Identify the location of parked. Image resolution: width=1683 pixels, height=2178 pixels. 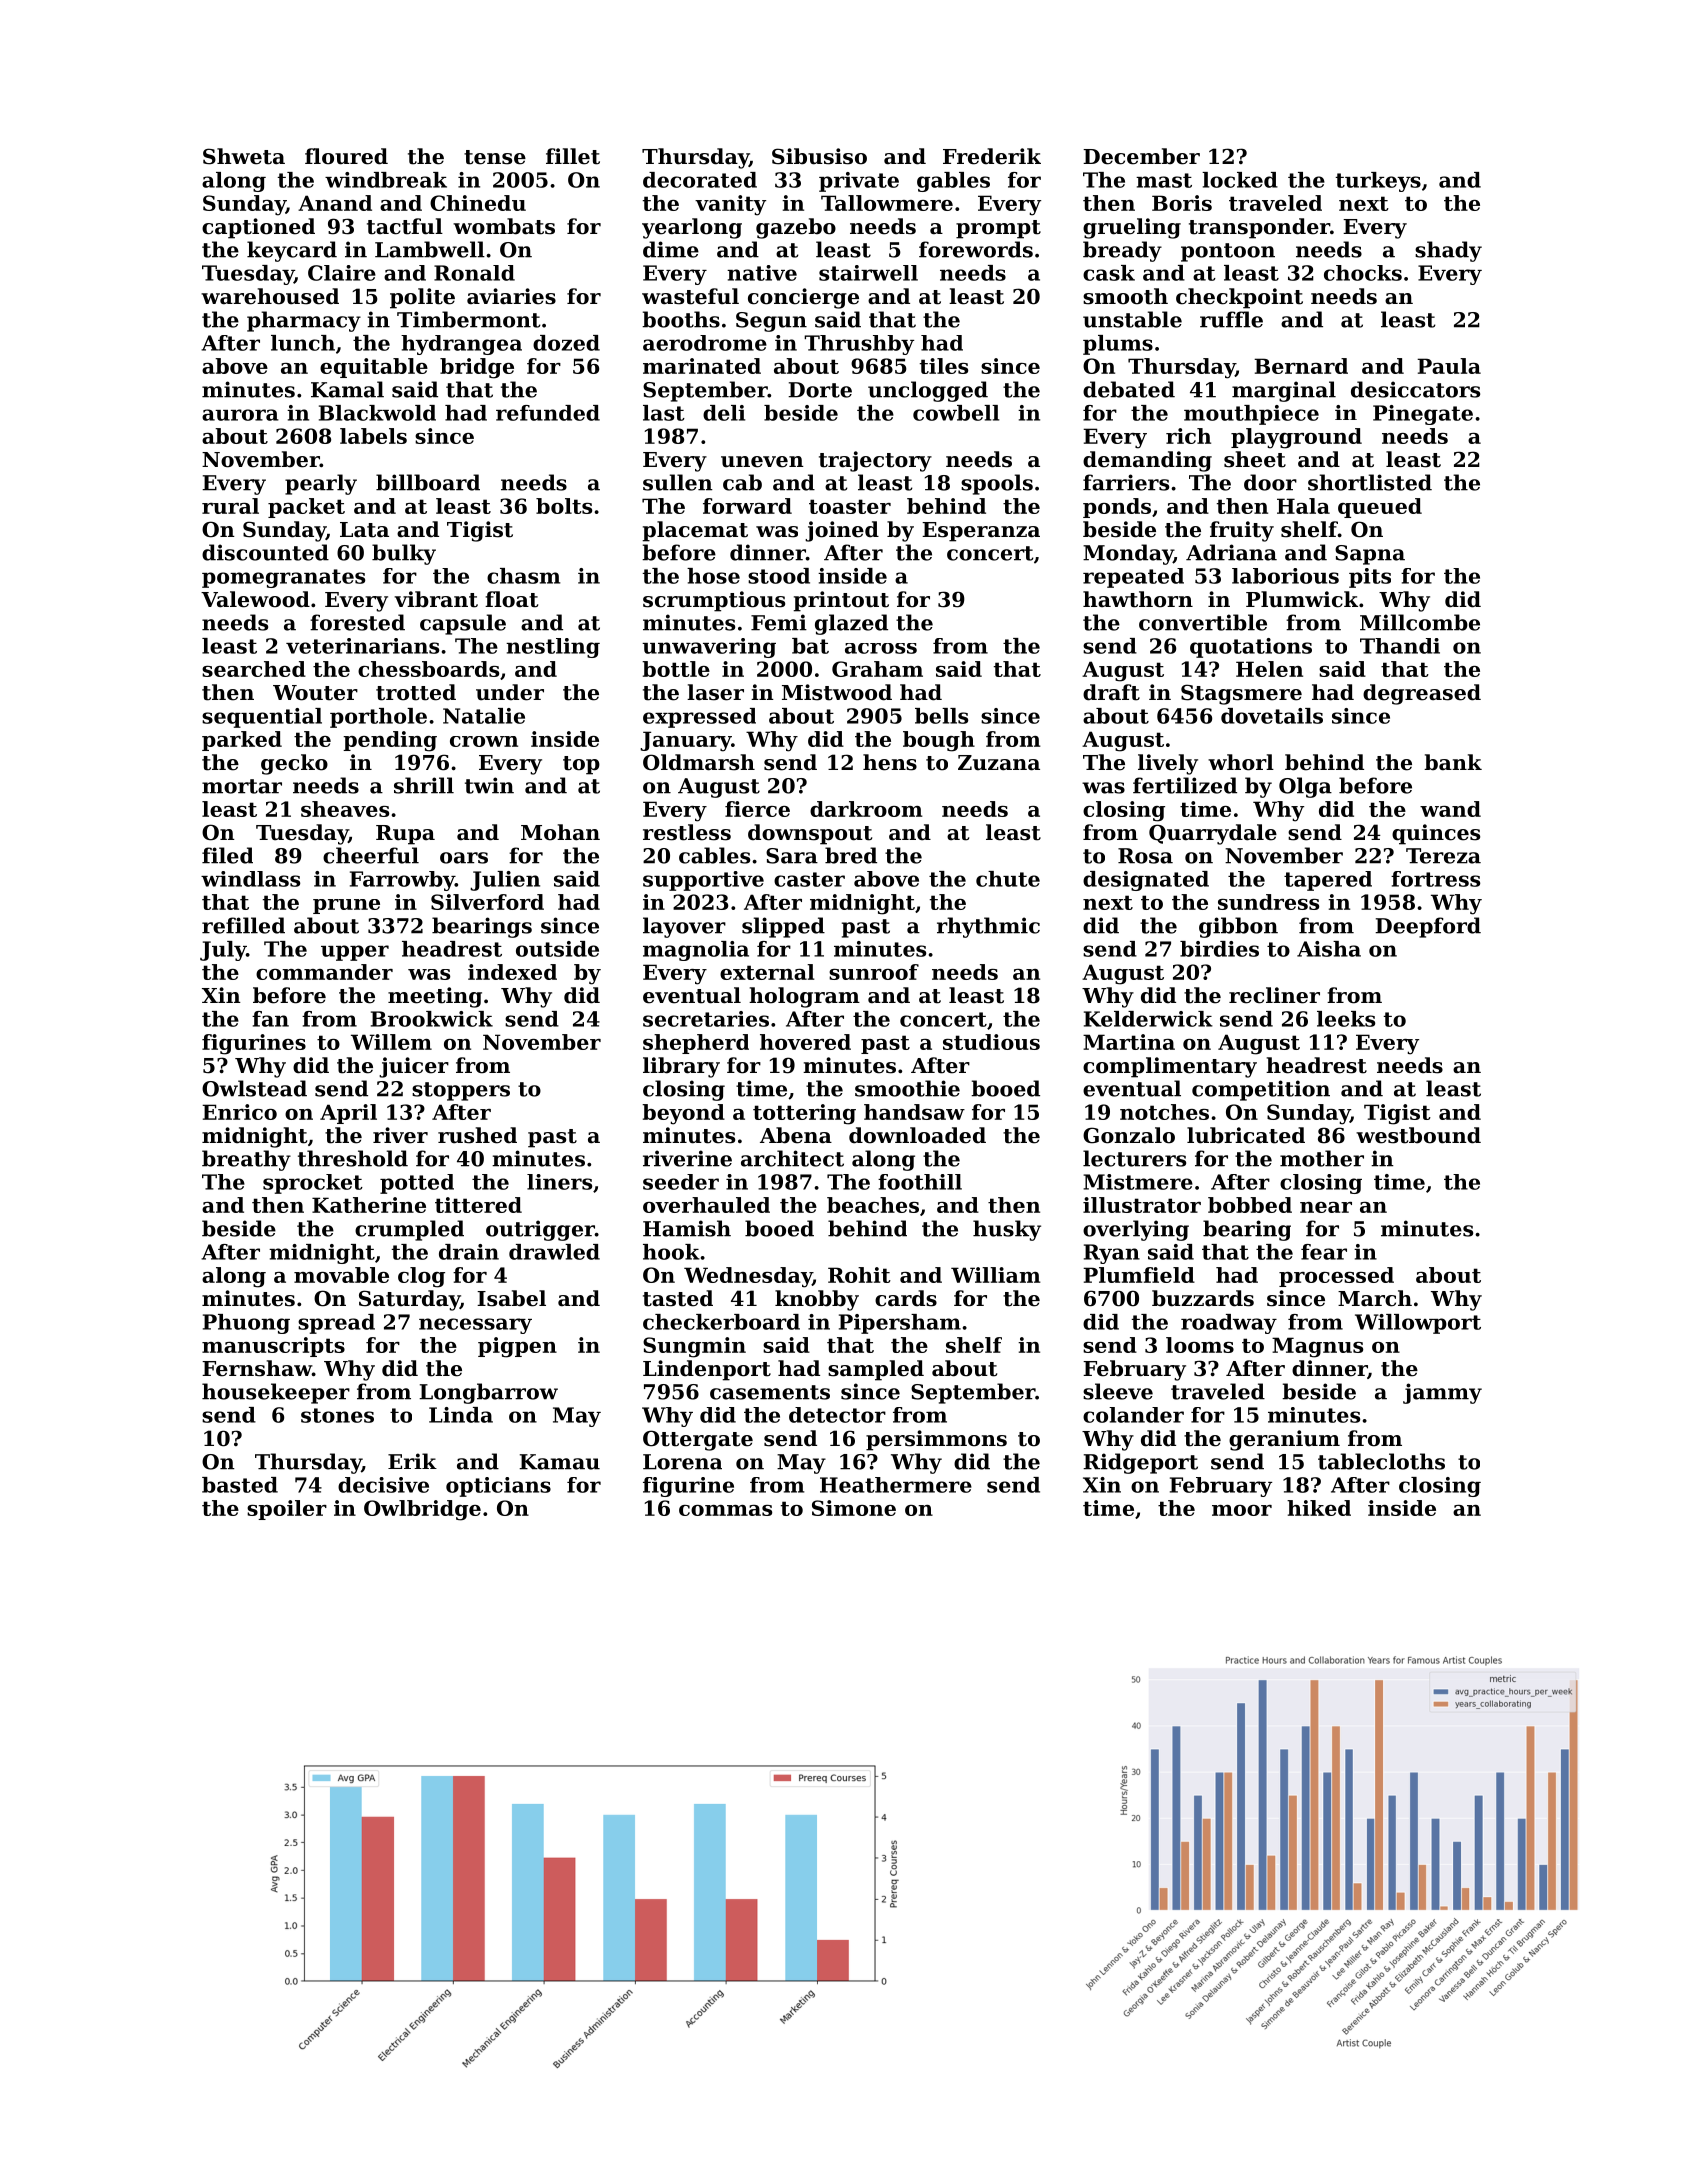
(242, 741).
